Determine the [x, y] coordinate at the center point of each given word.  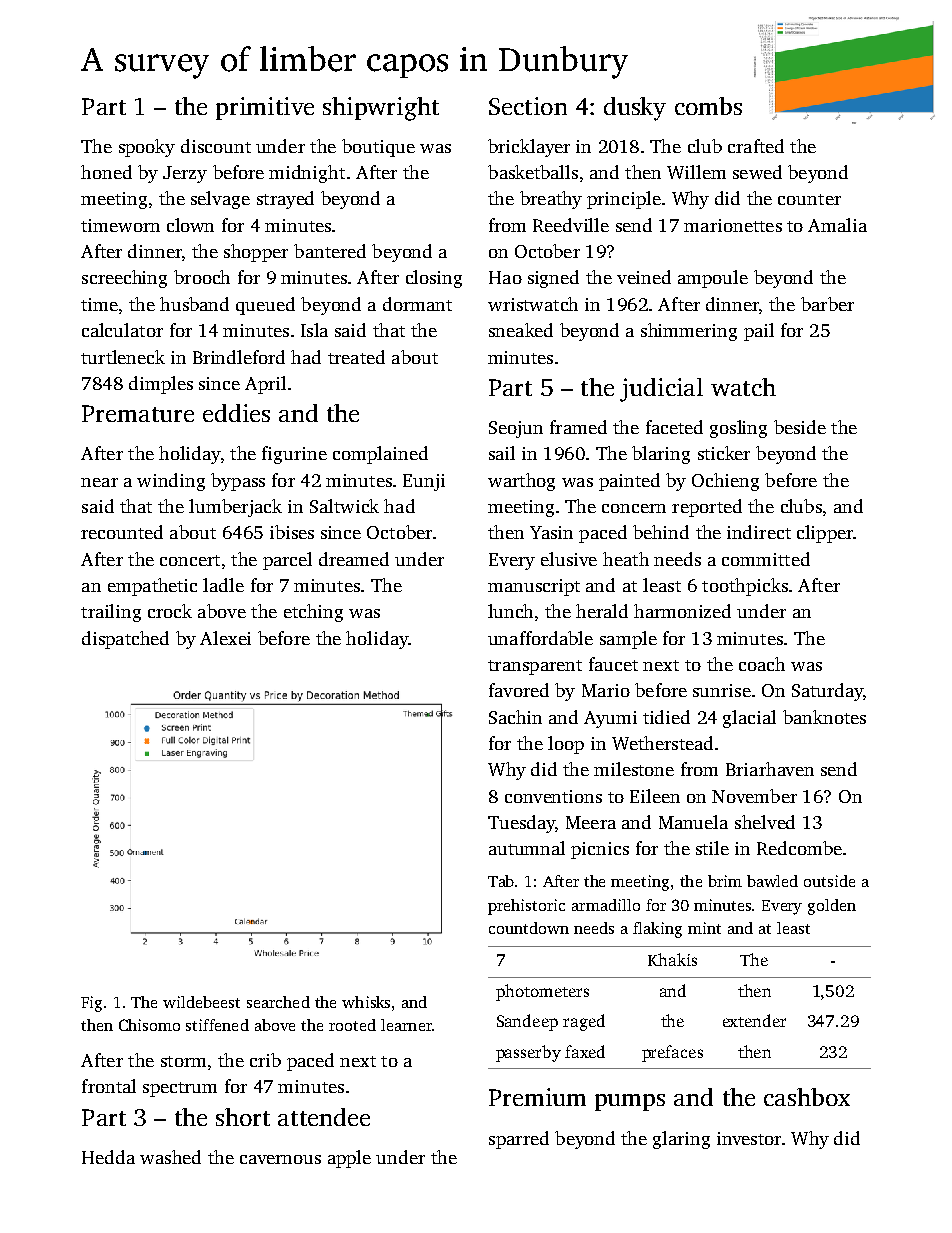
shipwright [381, 109]
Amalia [837, 225]
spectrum [180, 1089]
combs [708, 106]
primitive [265, 108]
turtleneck [123, 357]
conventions [553, 796]
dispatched [125, 640]
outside [829, 881]
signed [553, 279]
